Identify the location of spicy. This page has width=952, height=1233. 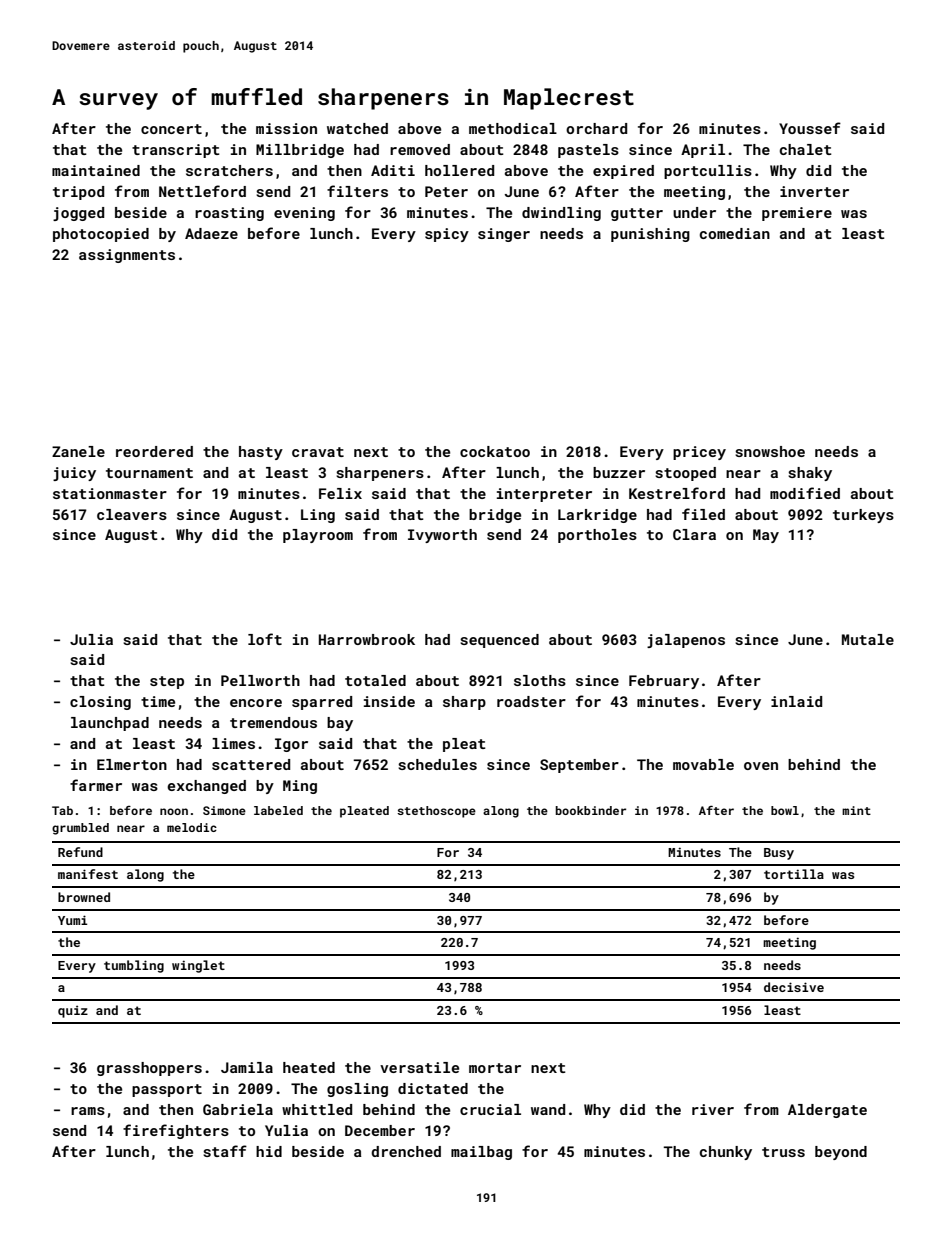
(447, 235).
